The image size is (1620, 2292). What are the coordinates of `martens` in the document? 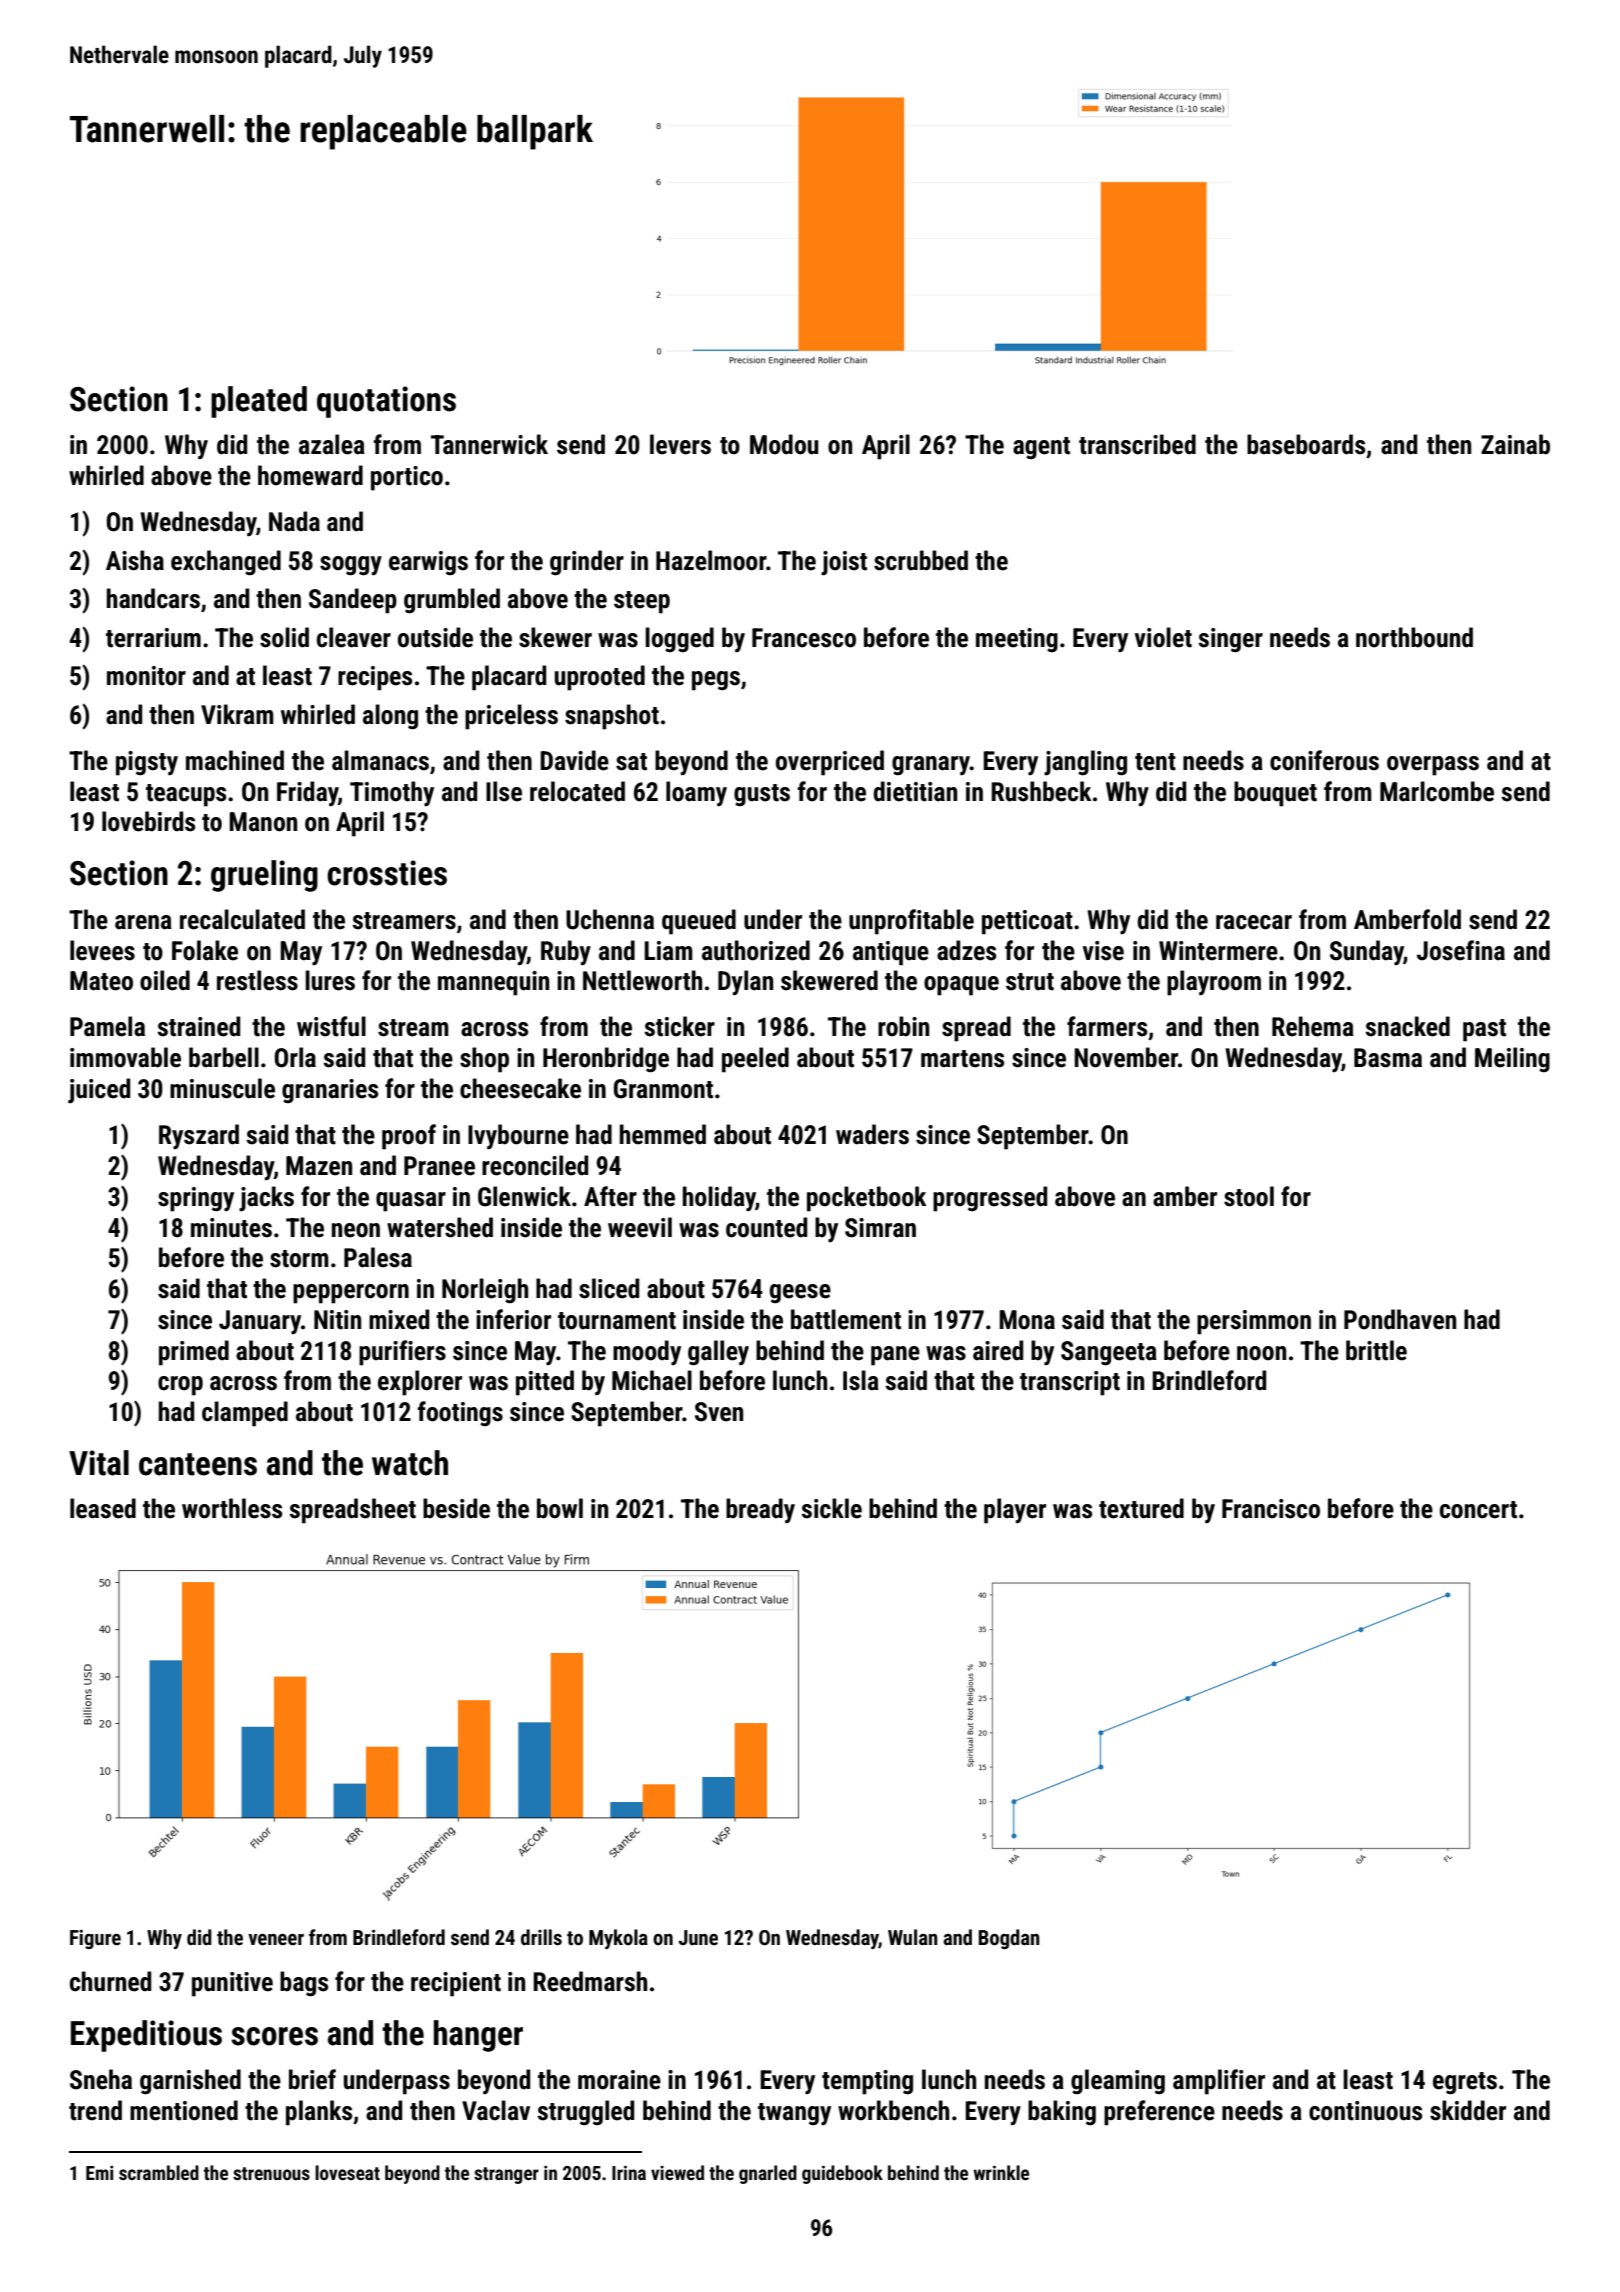 It's located at (962, 1059).
